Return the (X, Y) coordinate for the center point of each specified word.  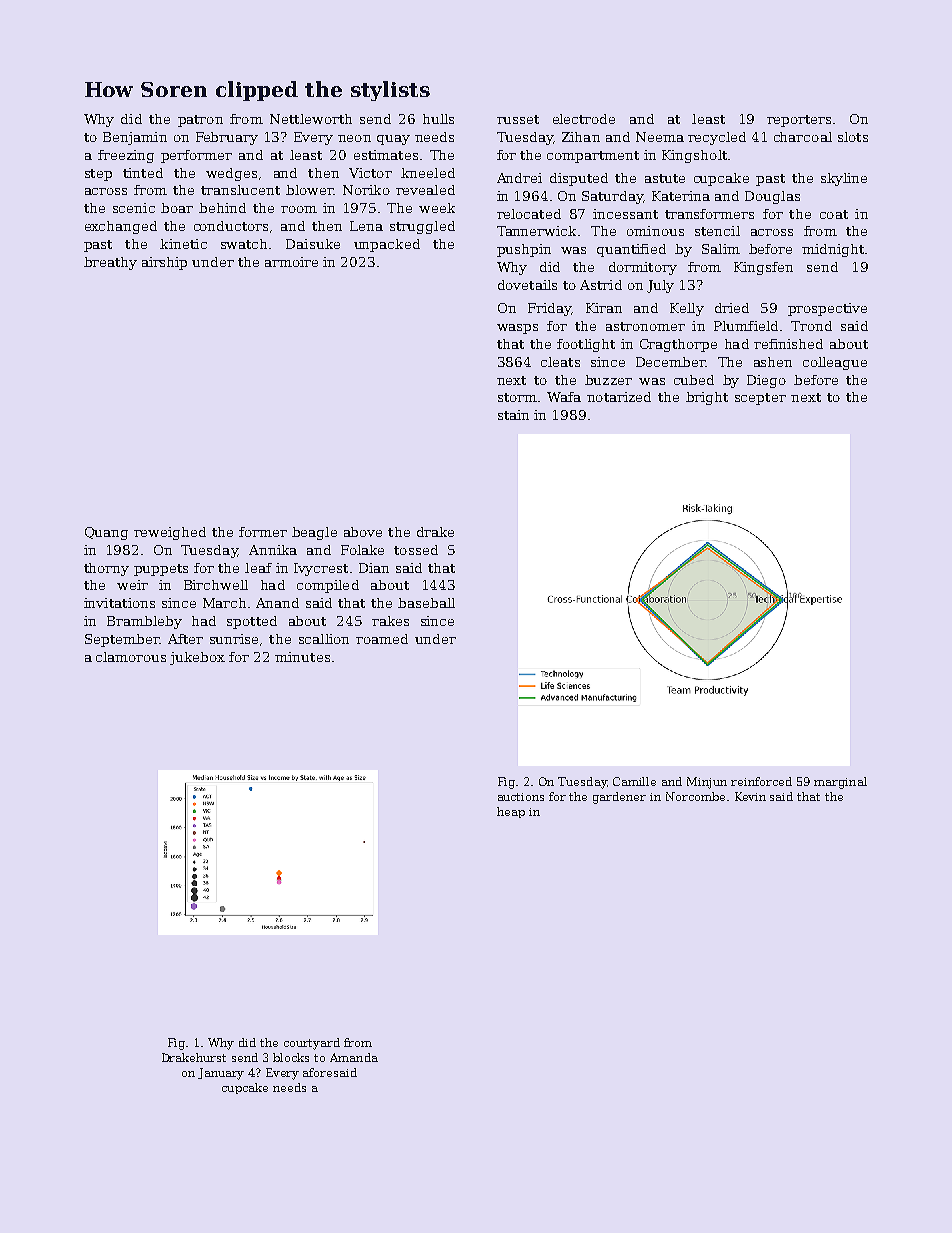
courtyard (312, 1044)
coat (834, 214)
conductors (231, 226)
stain (513, 415)
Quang (106, 533)
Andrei (519, 178)
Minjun (707, 783)
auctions (521, 797)
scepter (760, 399)
